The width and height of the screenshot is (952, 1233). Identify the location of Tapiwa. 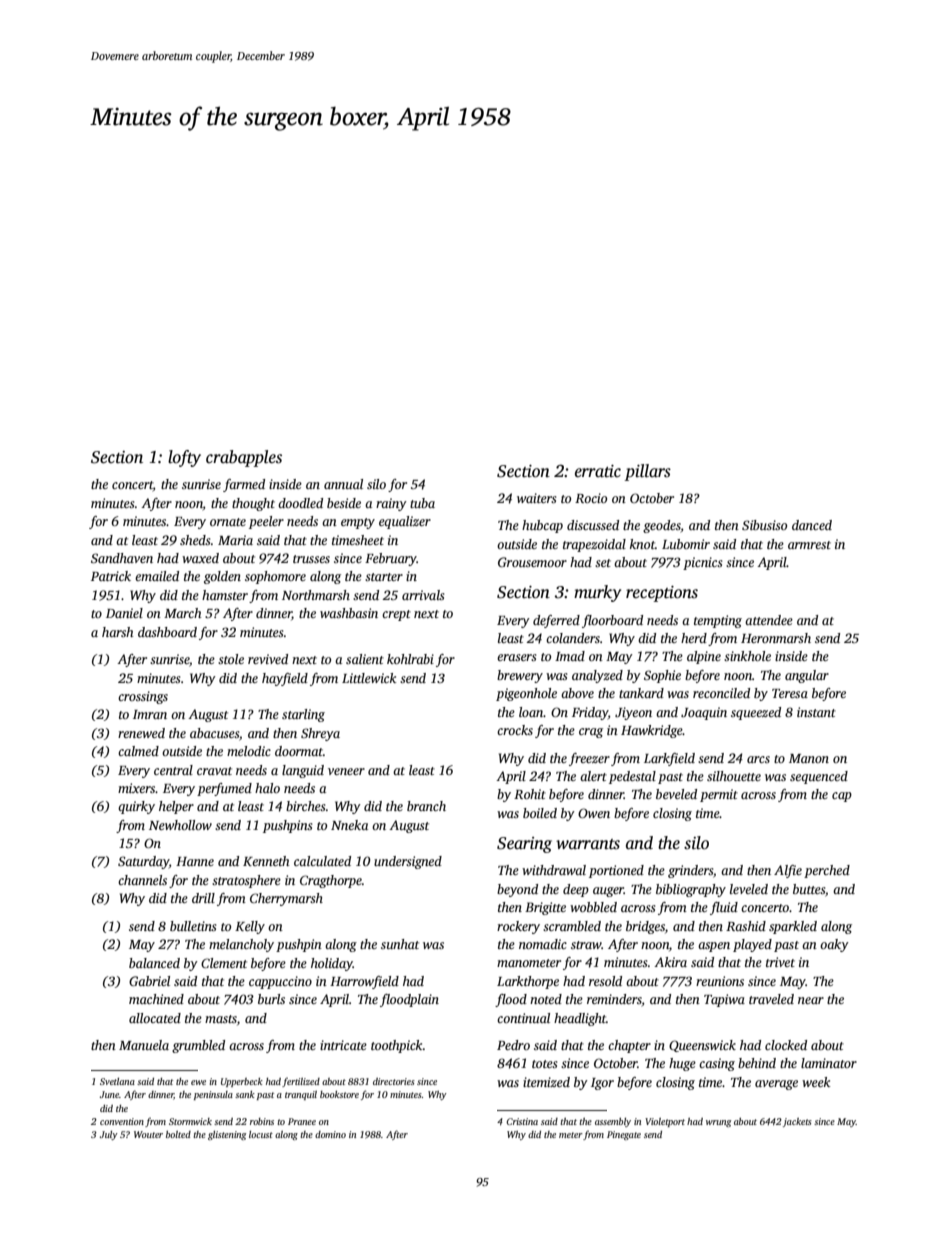
(724, 1000).
